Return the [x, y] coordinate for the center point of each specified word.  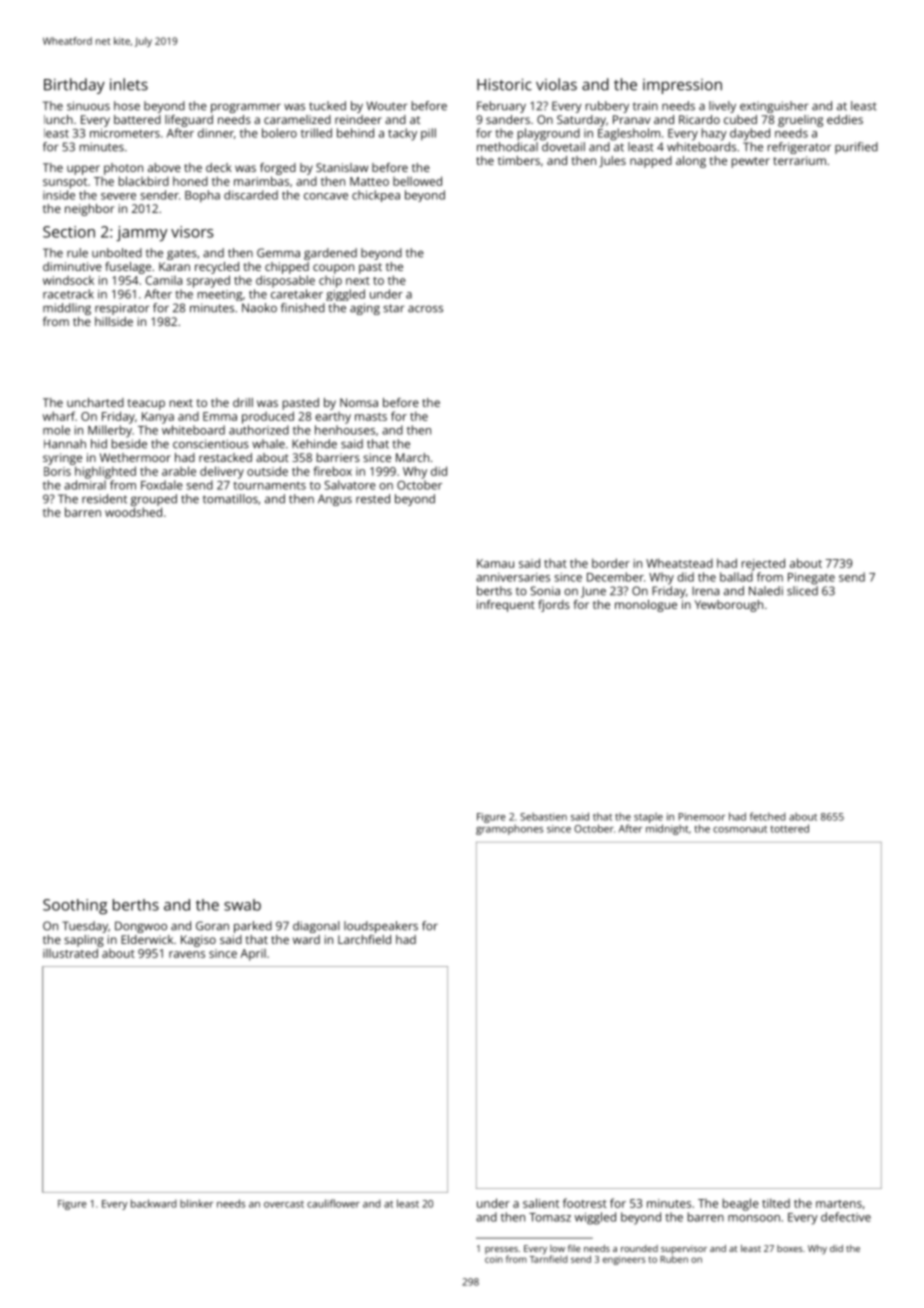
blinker [196, 1203]
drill [243, 402]
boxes [790, 1248]
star [394, 308]
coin [494, 1259]
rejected [763, 564]
